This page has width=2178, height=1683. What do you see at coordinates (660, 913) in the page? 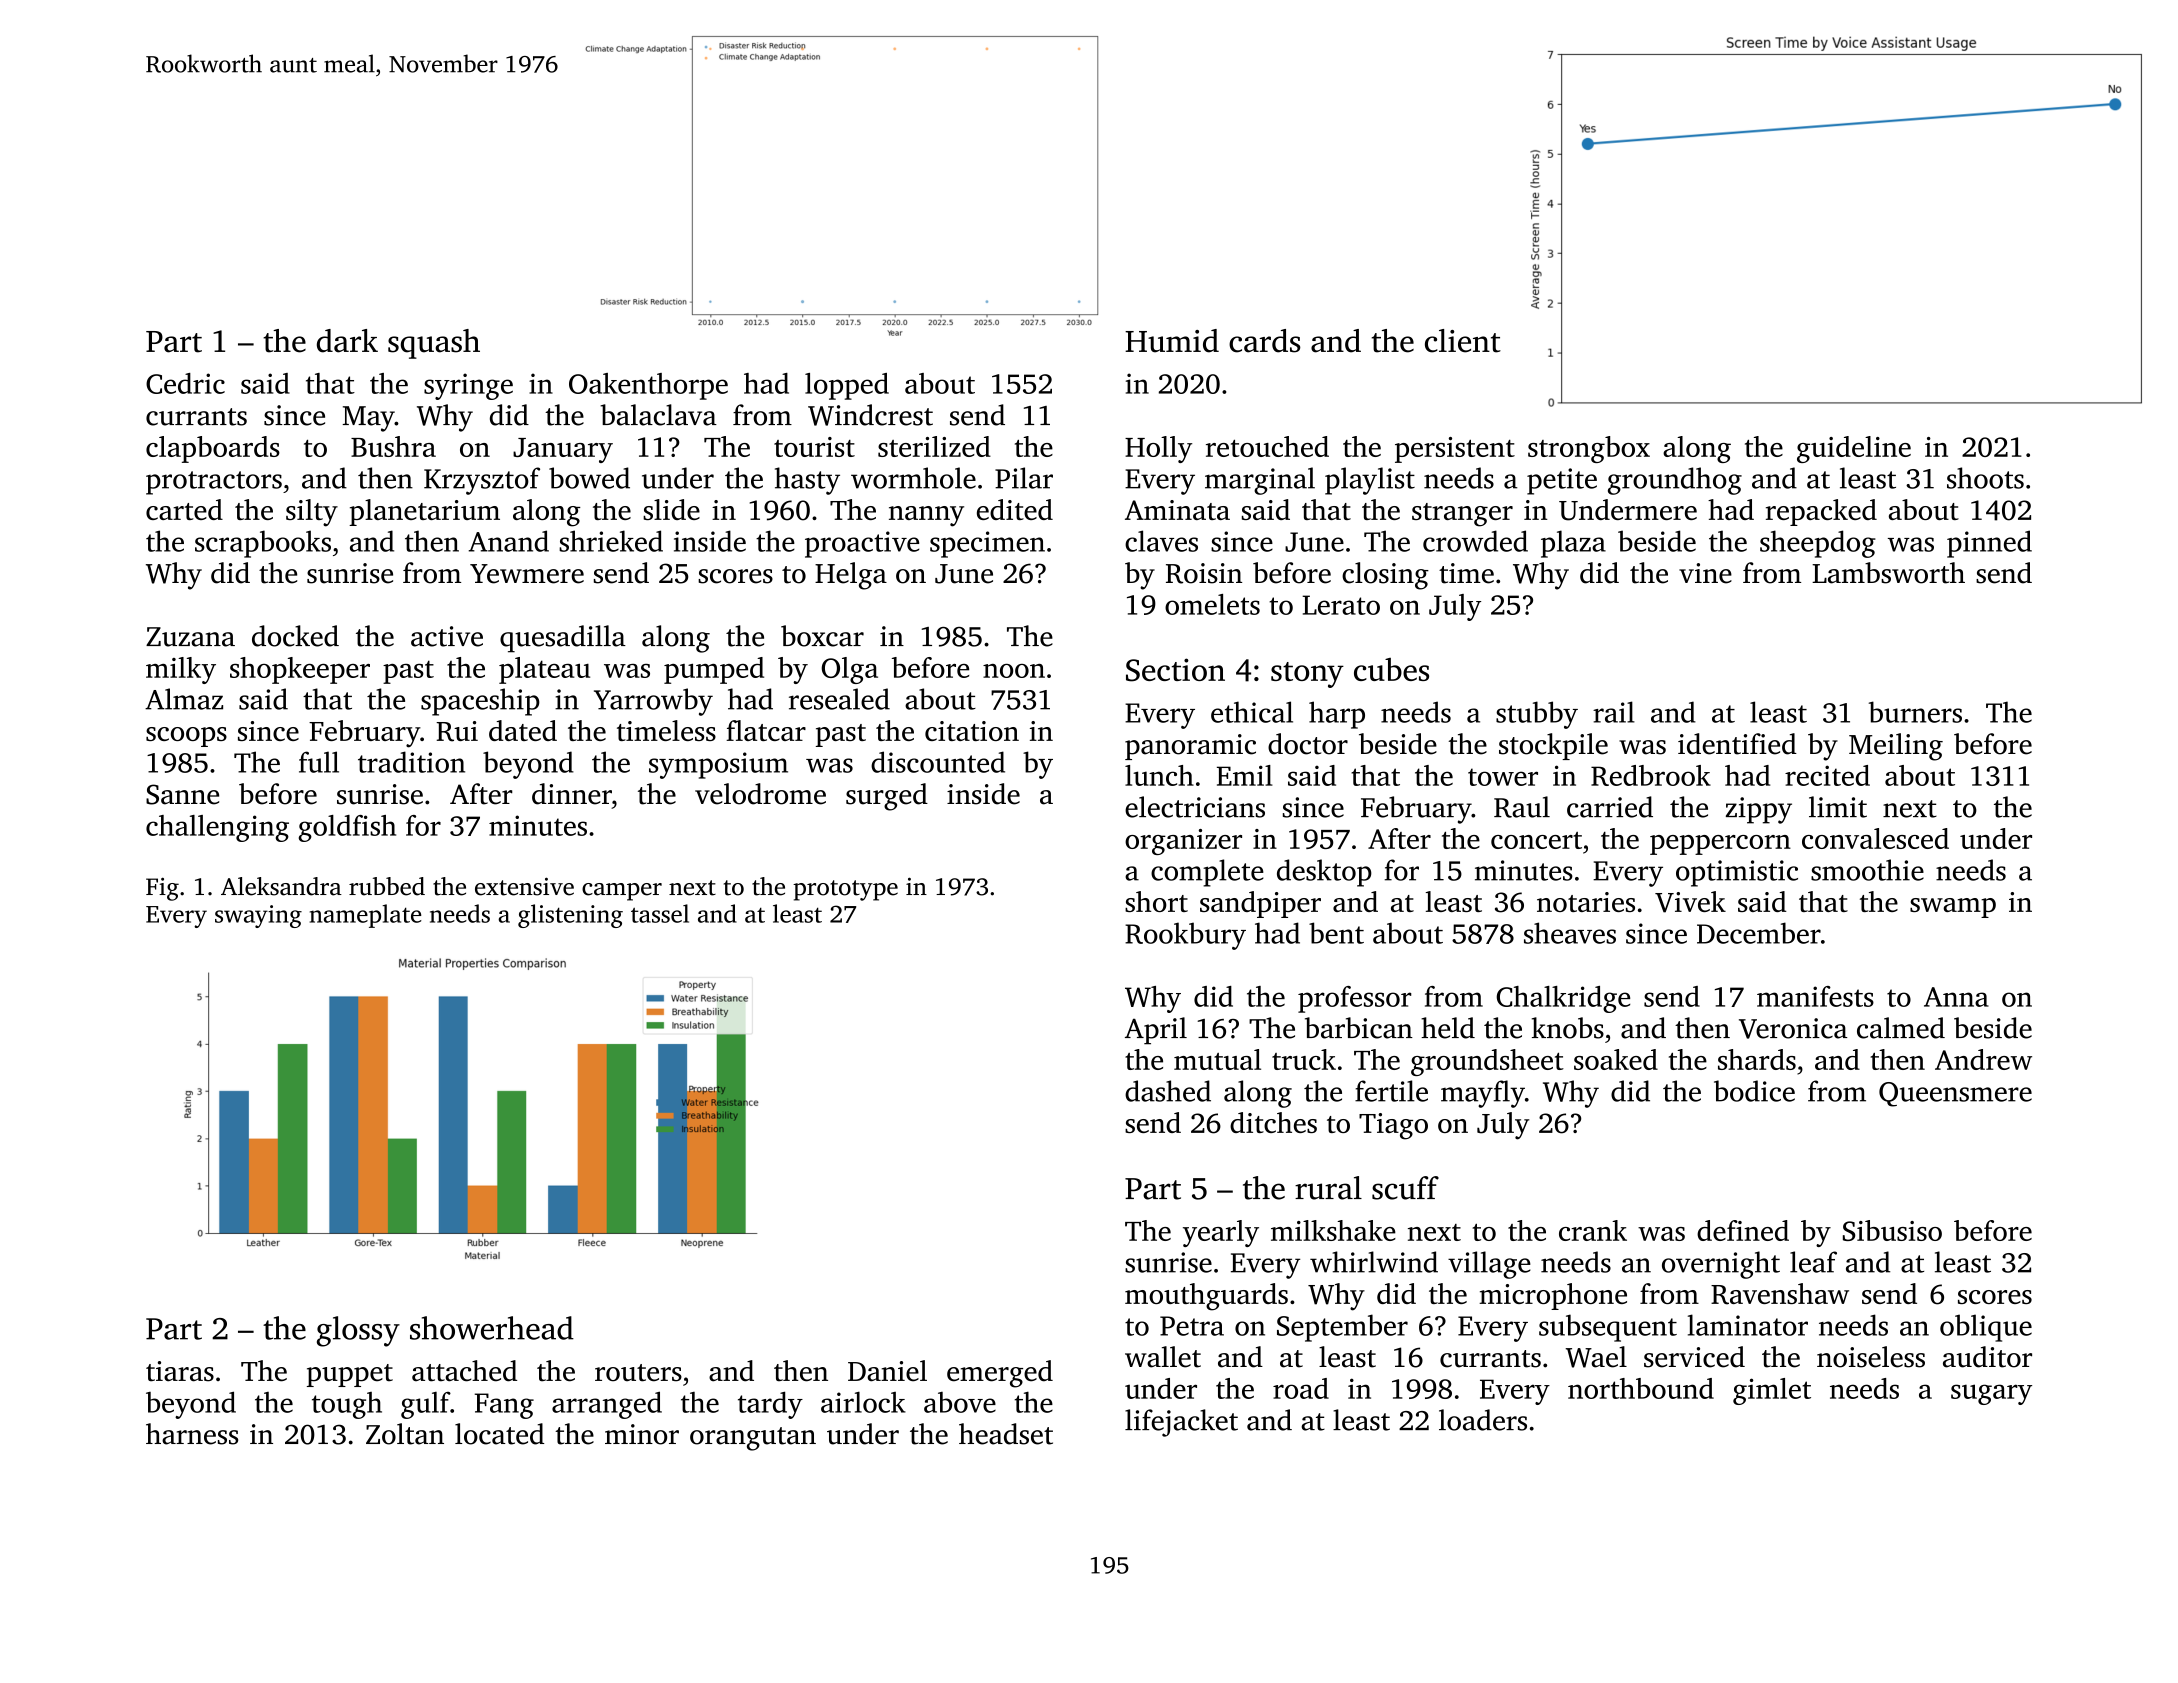
I see `tassel` at bounding box center [660, 913].
